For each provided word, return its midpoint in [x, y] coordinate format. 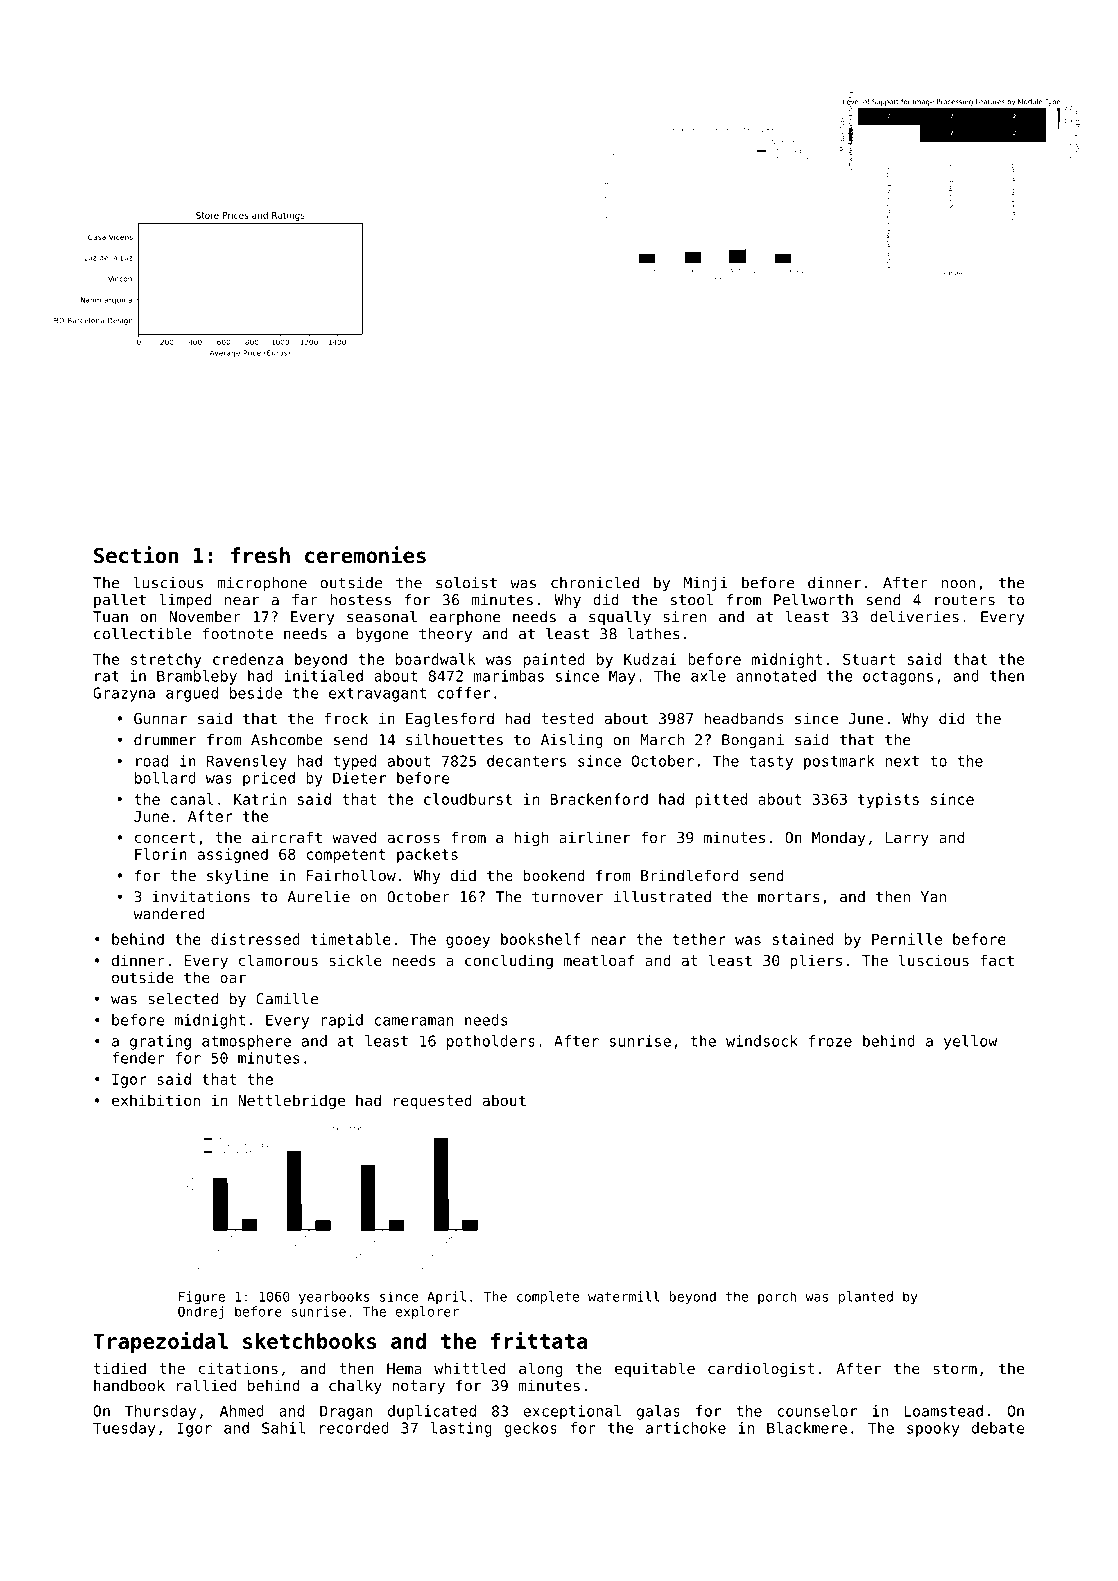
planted [866, 1297]
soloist [466, 583]
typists [888, 800]
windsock [762, 1041]
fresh [260, 555]
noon [958, 584]
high [531, 838]
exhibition [156, 1100]
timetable [351, 939]
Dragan [346, 1412]
